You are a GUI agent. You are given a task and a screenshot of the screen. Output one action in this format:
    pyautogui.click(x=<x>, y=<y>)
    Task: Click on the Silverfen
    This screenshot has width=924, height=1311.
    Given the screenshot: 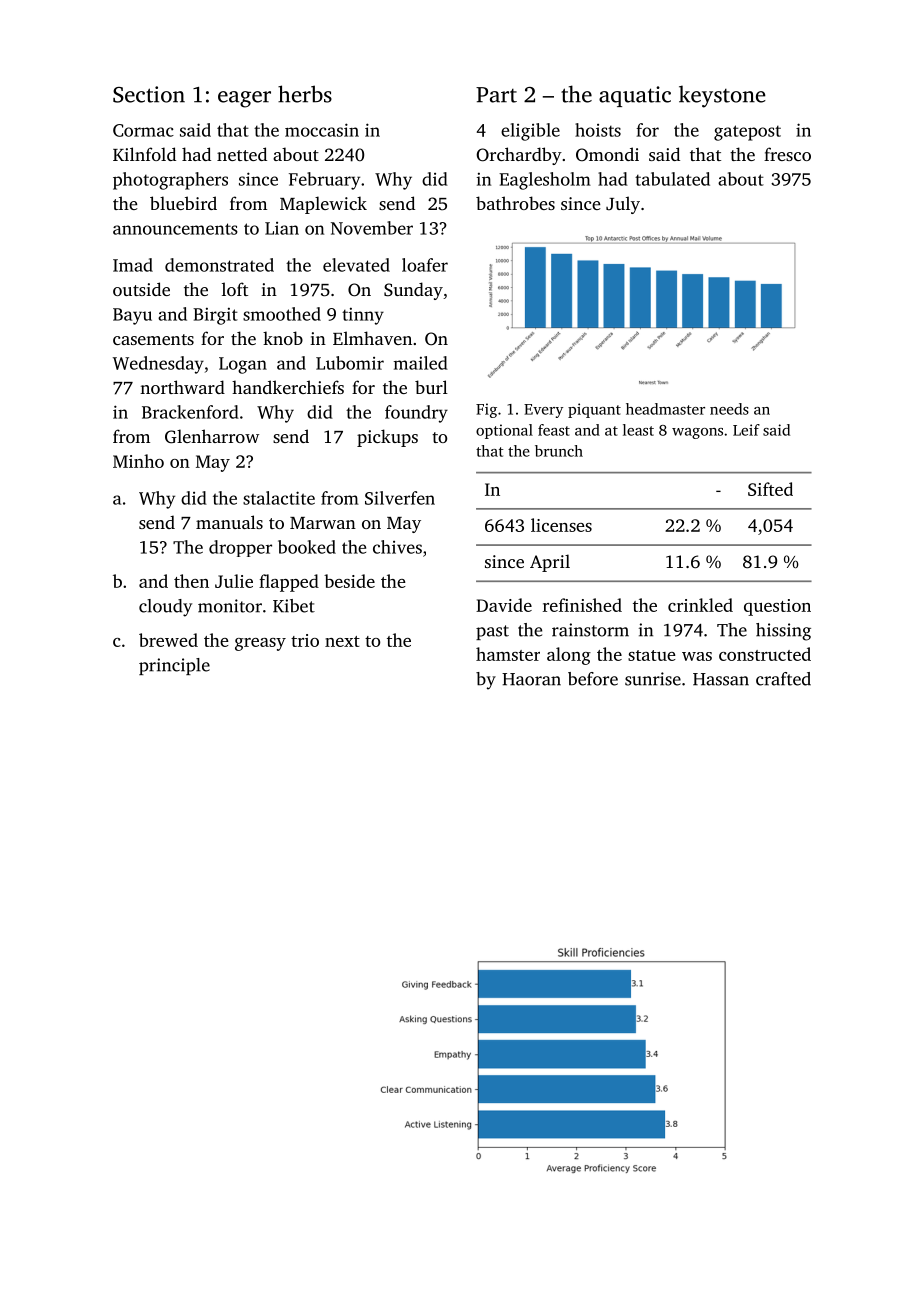 What is the action you would take?
    pyautogui.click(x=400, y=498)
